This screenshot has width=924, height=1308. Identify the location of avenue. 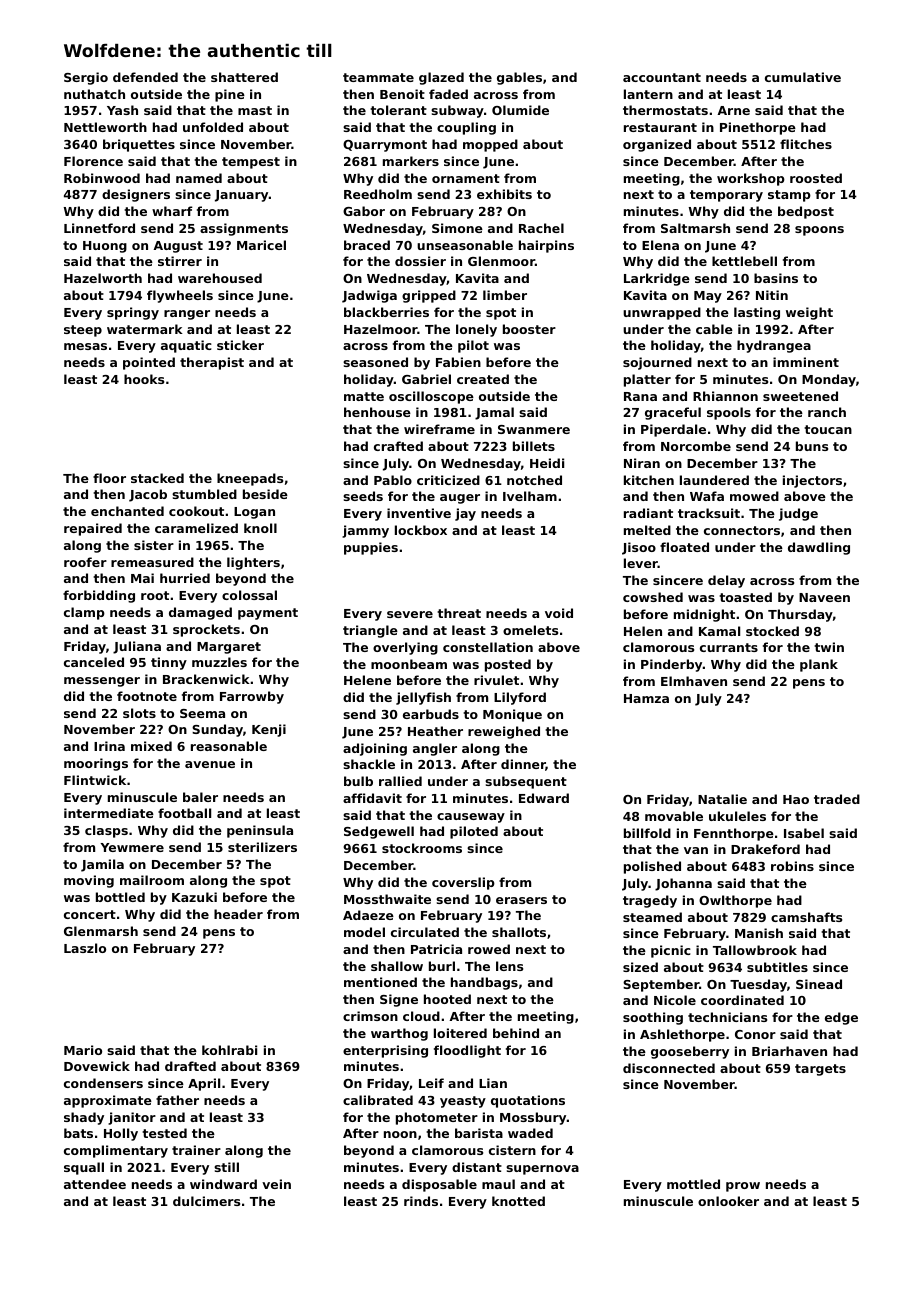
(210, 764).
